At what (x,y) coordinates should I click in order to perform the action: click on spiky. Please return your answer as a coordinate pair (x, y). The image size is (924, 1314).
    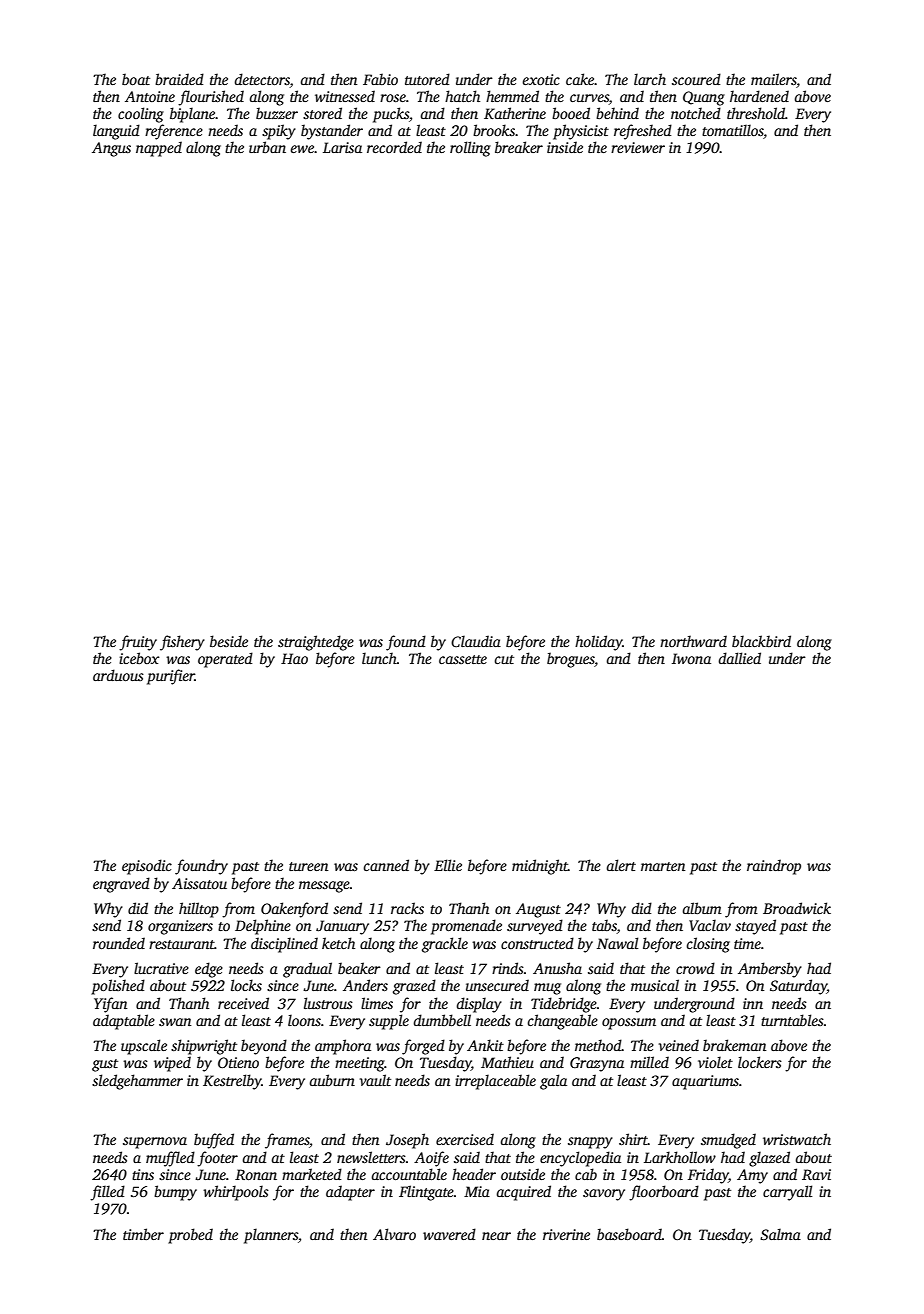
    Looking at the image, I should click on (279, 132).
